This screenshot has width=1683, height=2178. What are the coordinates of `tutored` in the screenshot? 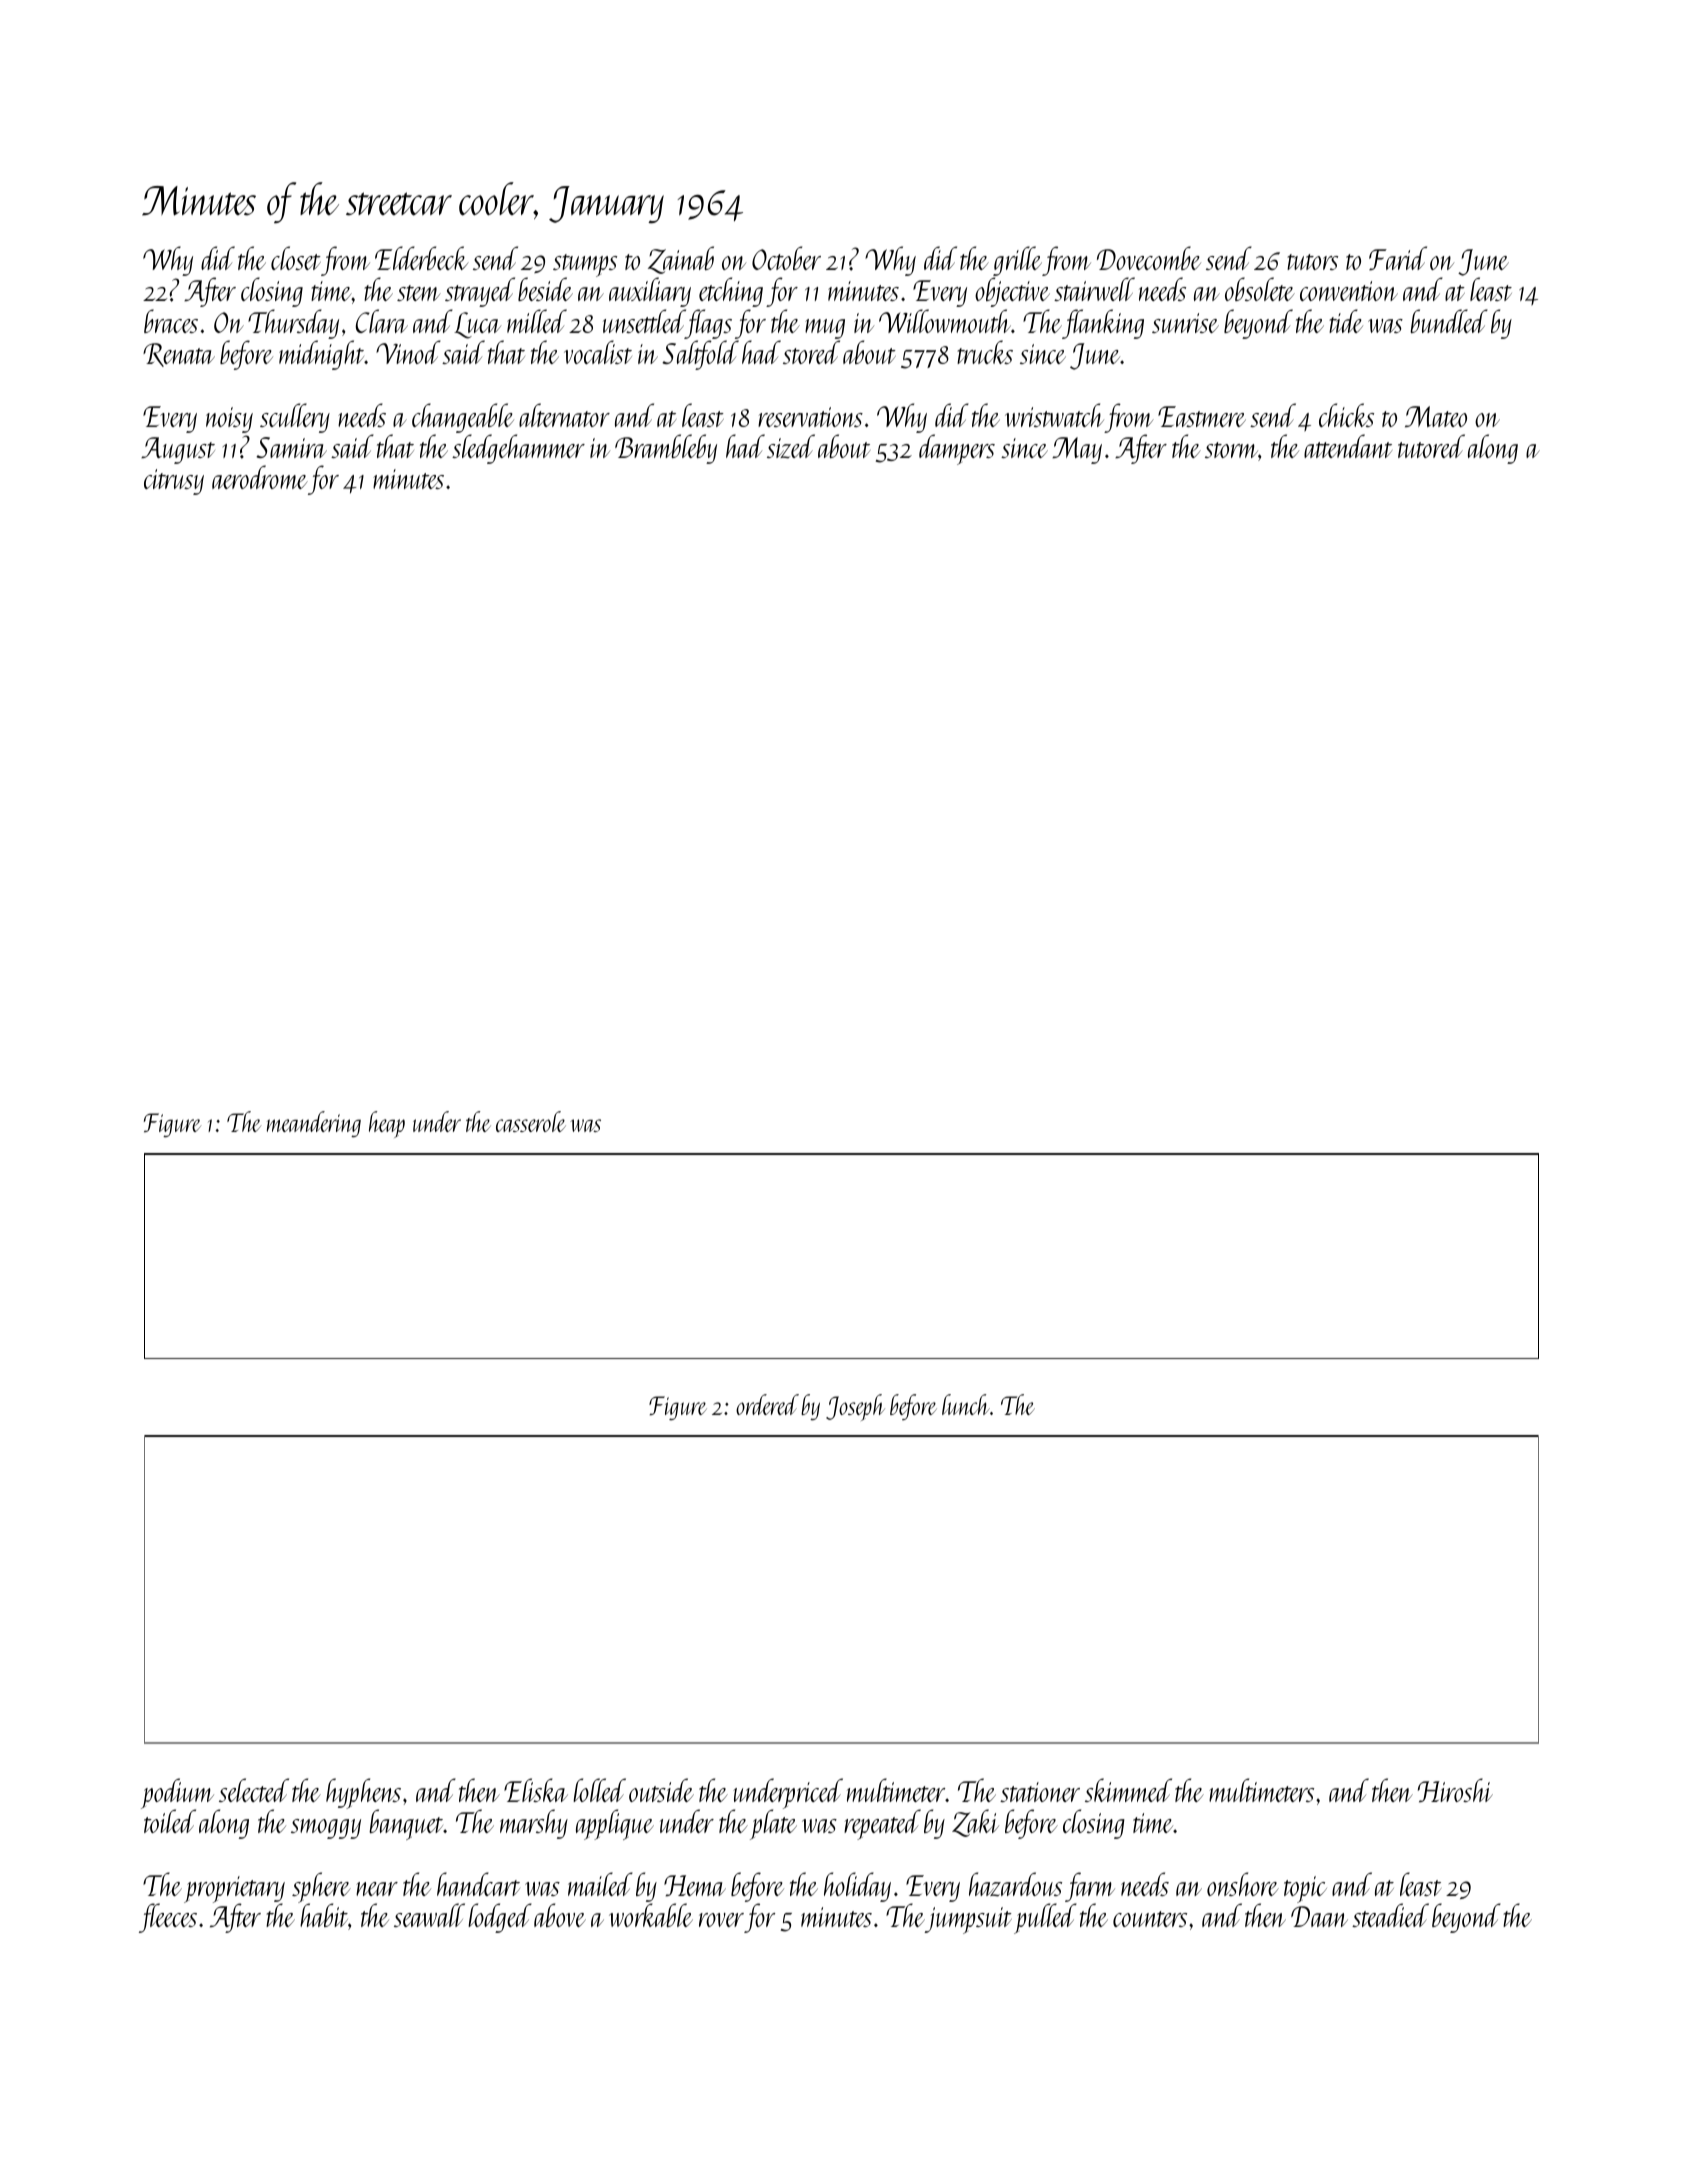 It's located at (1431, 446).
